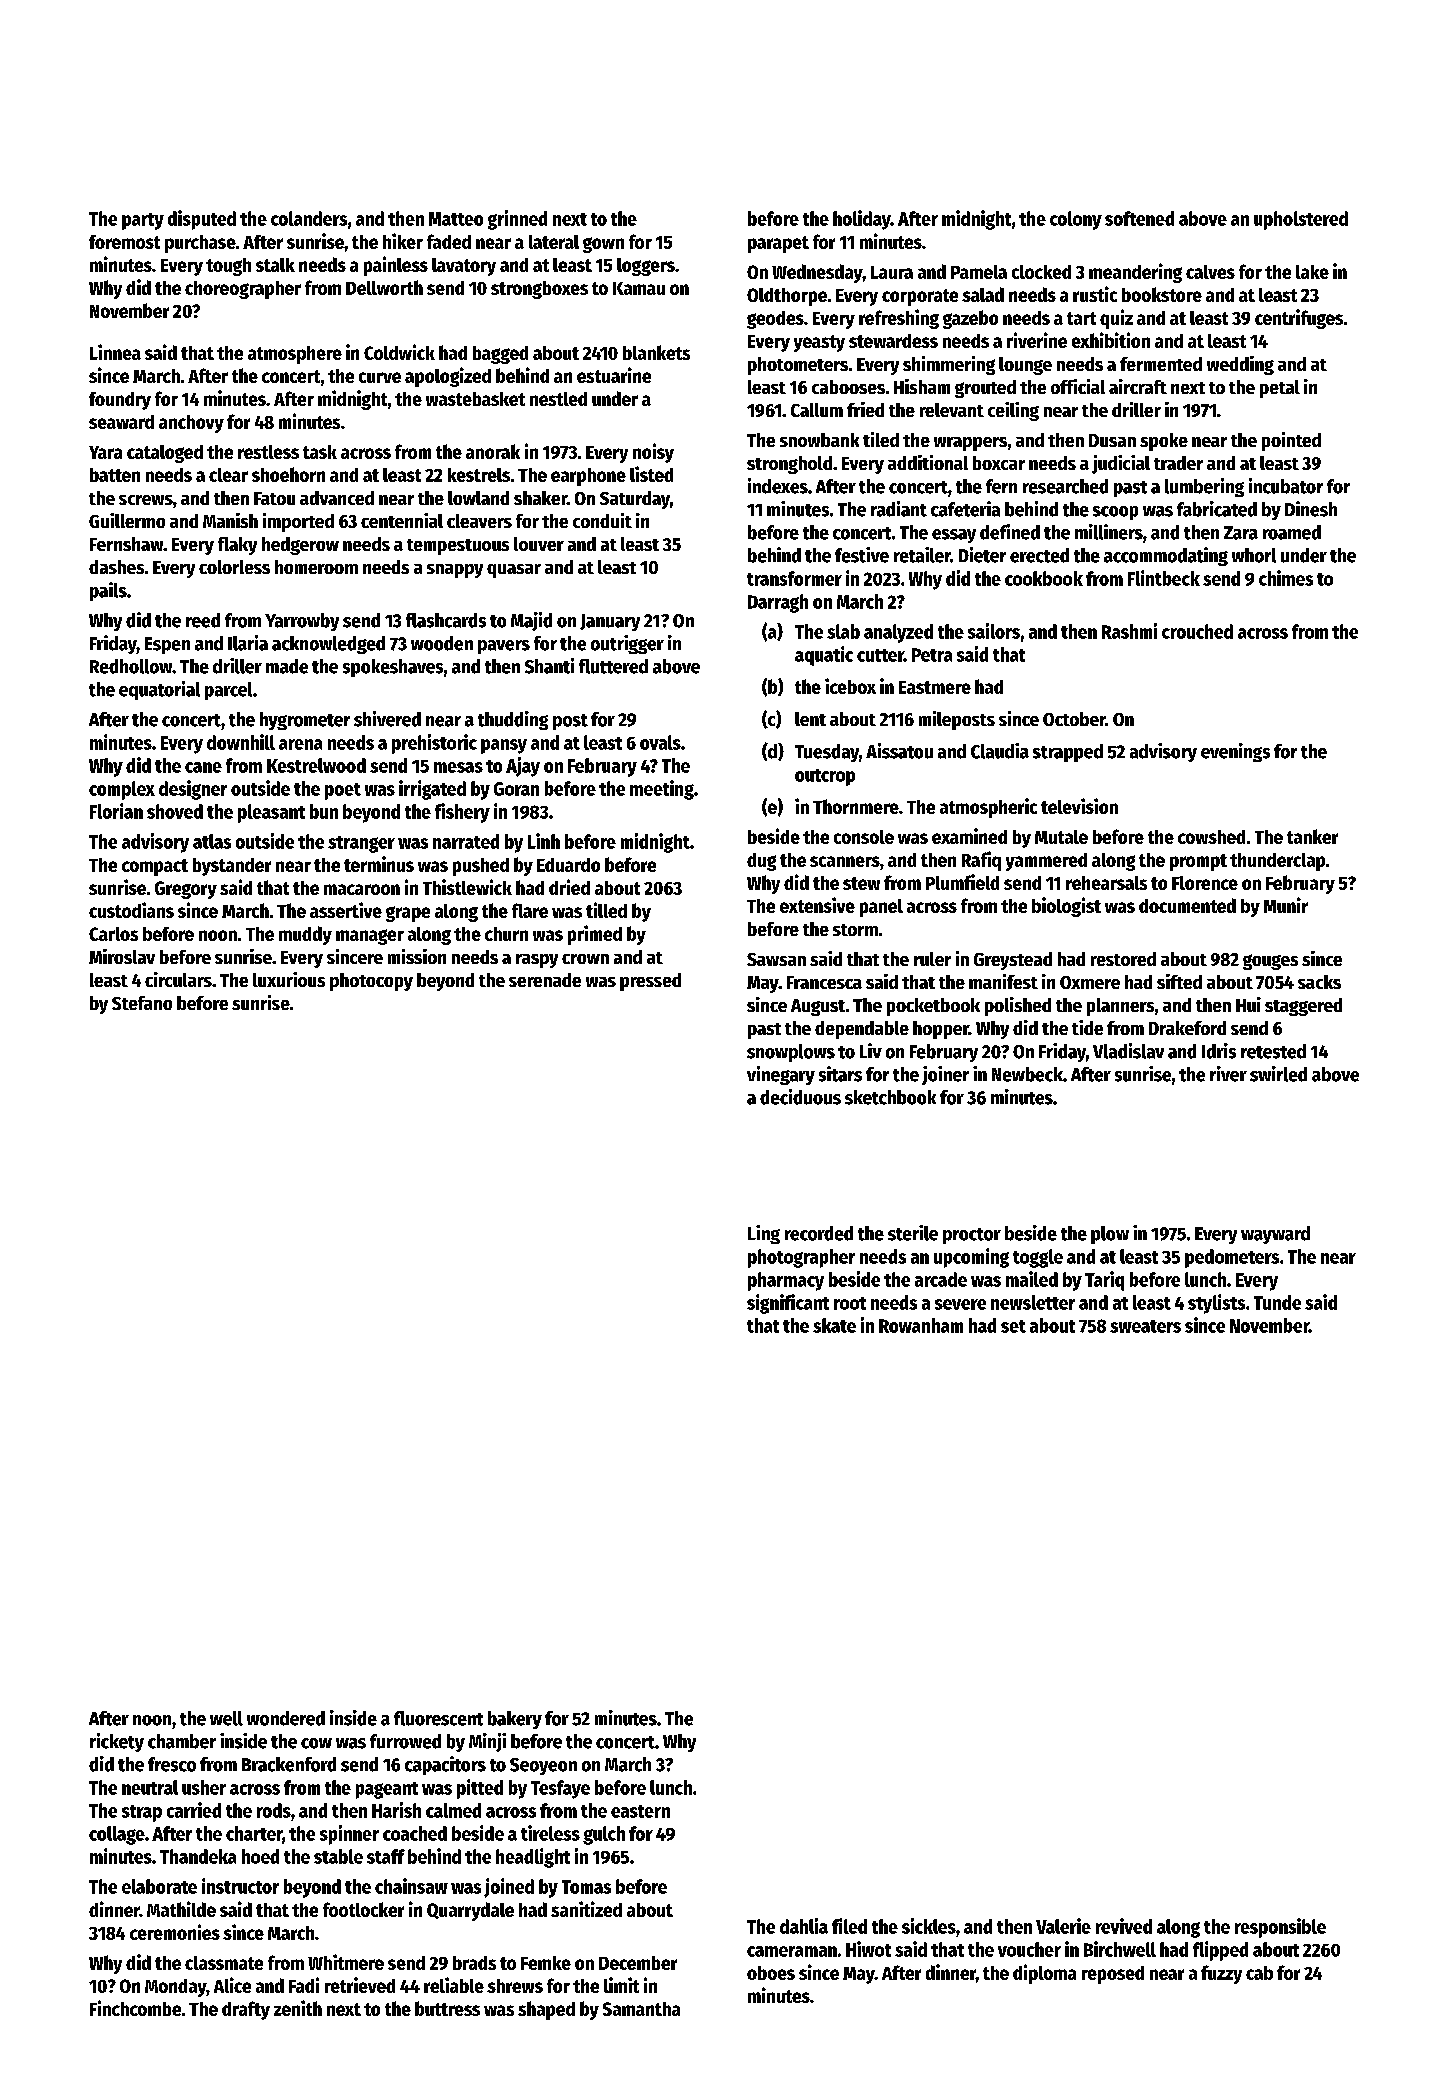  I want to click on retailer, so click(922, 555).
